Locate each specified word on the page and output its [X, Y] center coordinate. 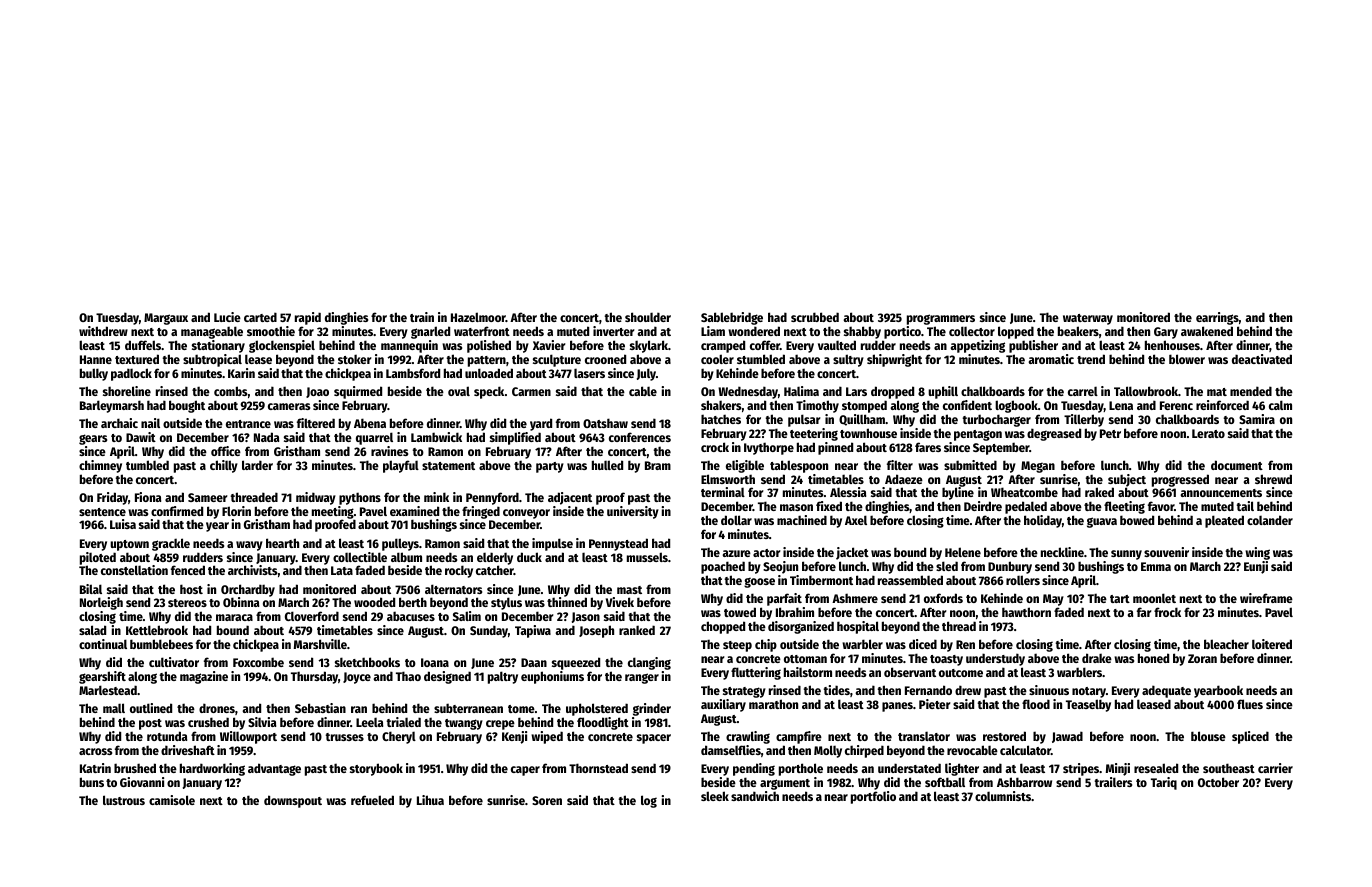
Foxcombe [258, 662]
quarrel [374, 438]
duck [529, 557]
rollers [1023, 580]
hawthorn [1026, 612]
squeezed [576, 663]
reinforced [1222, 405]
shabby [862, 332]
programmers [941, 319]
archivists [253, 570]
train [422, 317]
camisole [172, 800]
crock [715, 447]
